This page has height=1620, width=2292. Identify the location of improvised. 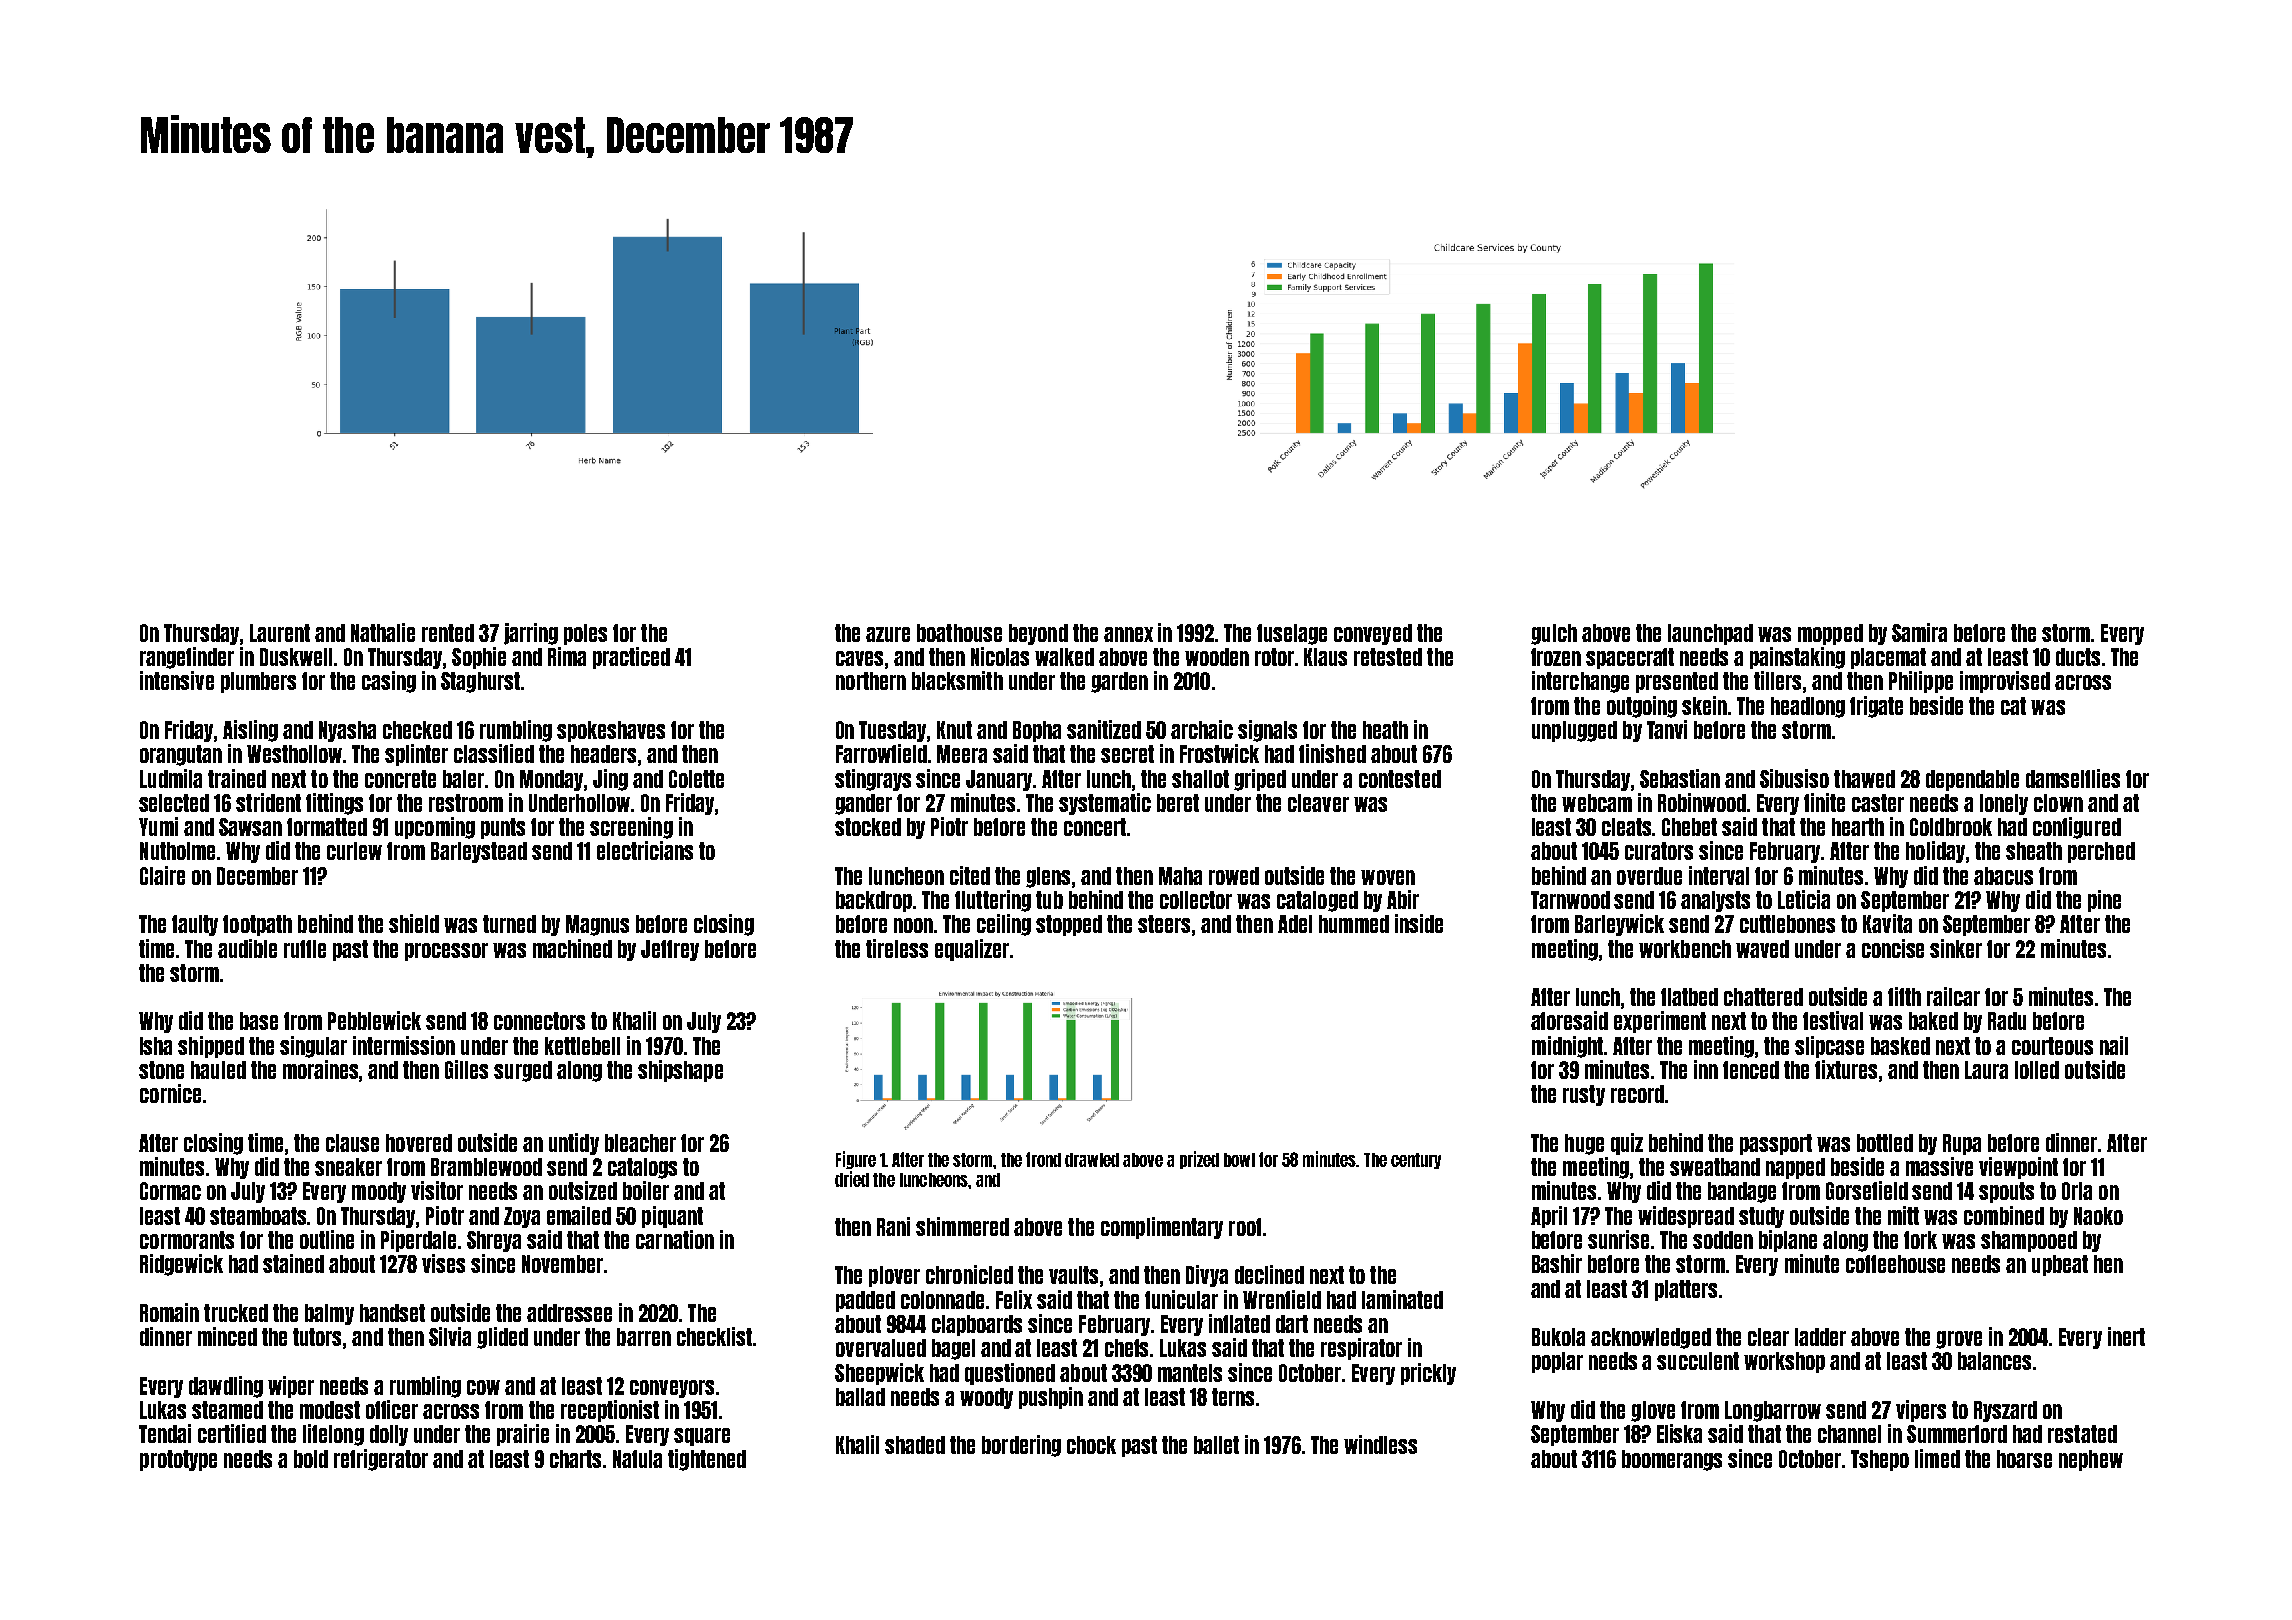
(2005, 682).
